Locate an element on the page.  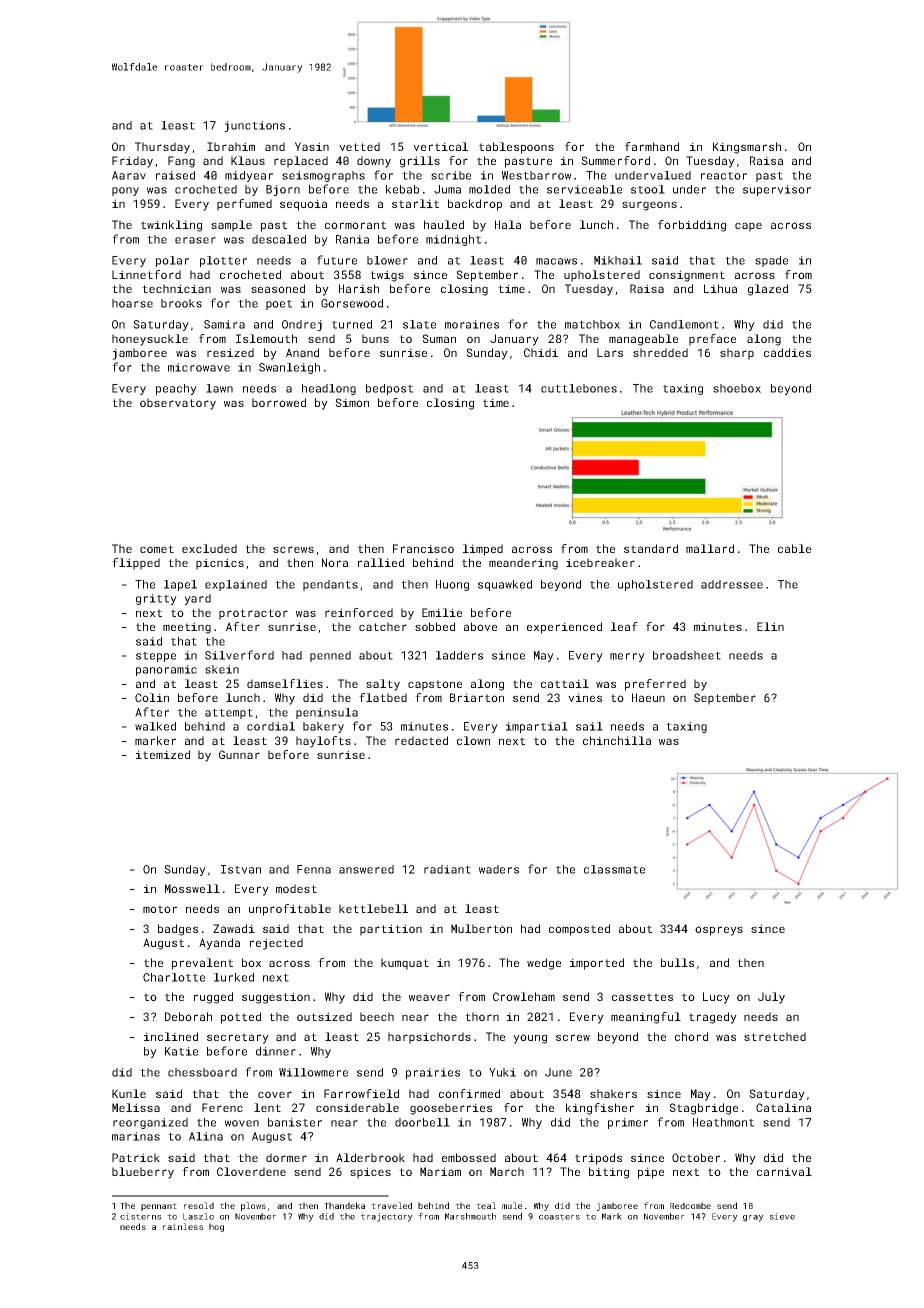
badges is located at coordinates (178, 930).
